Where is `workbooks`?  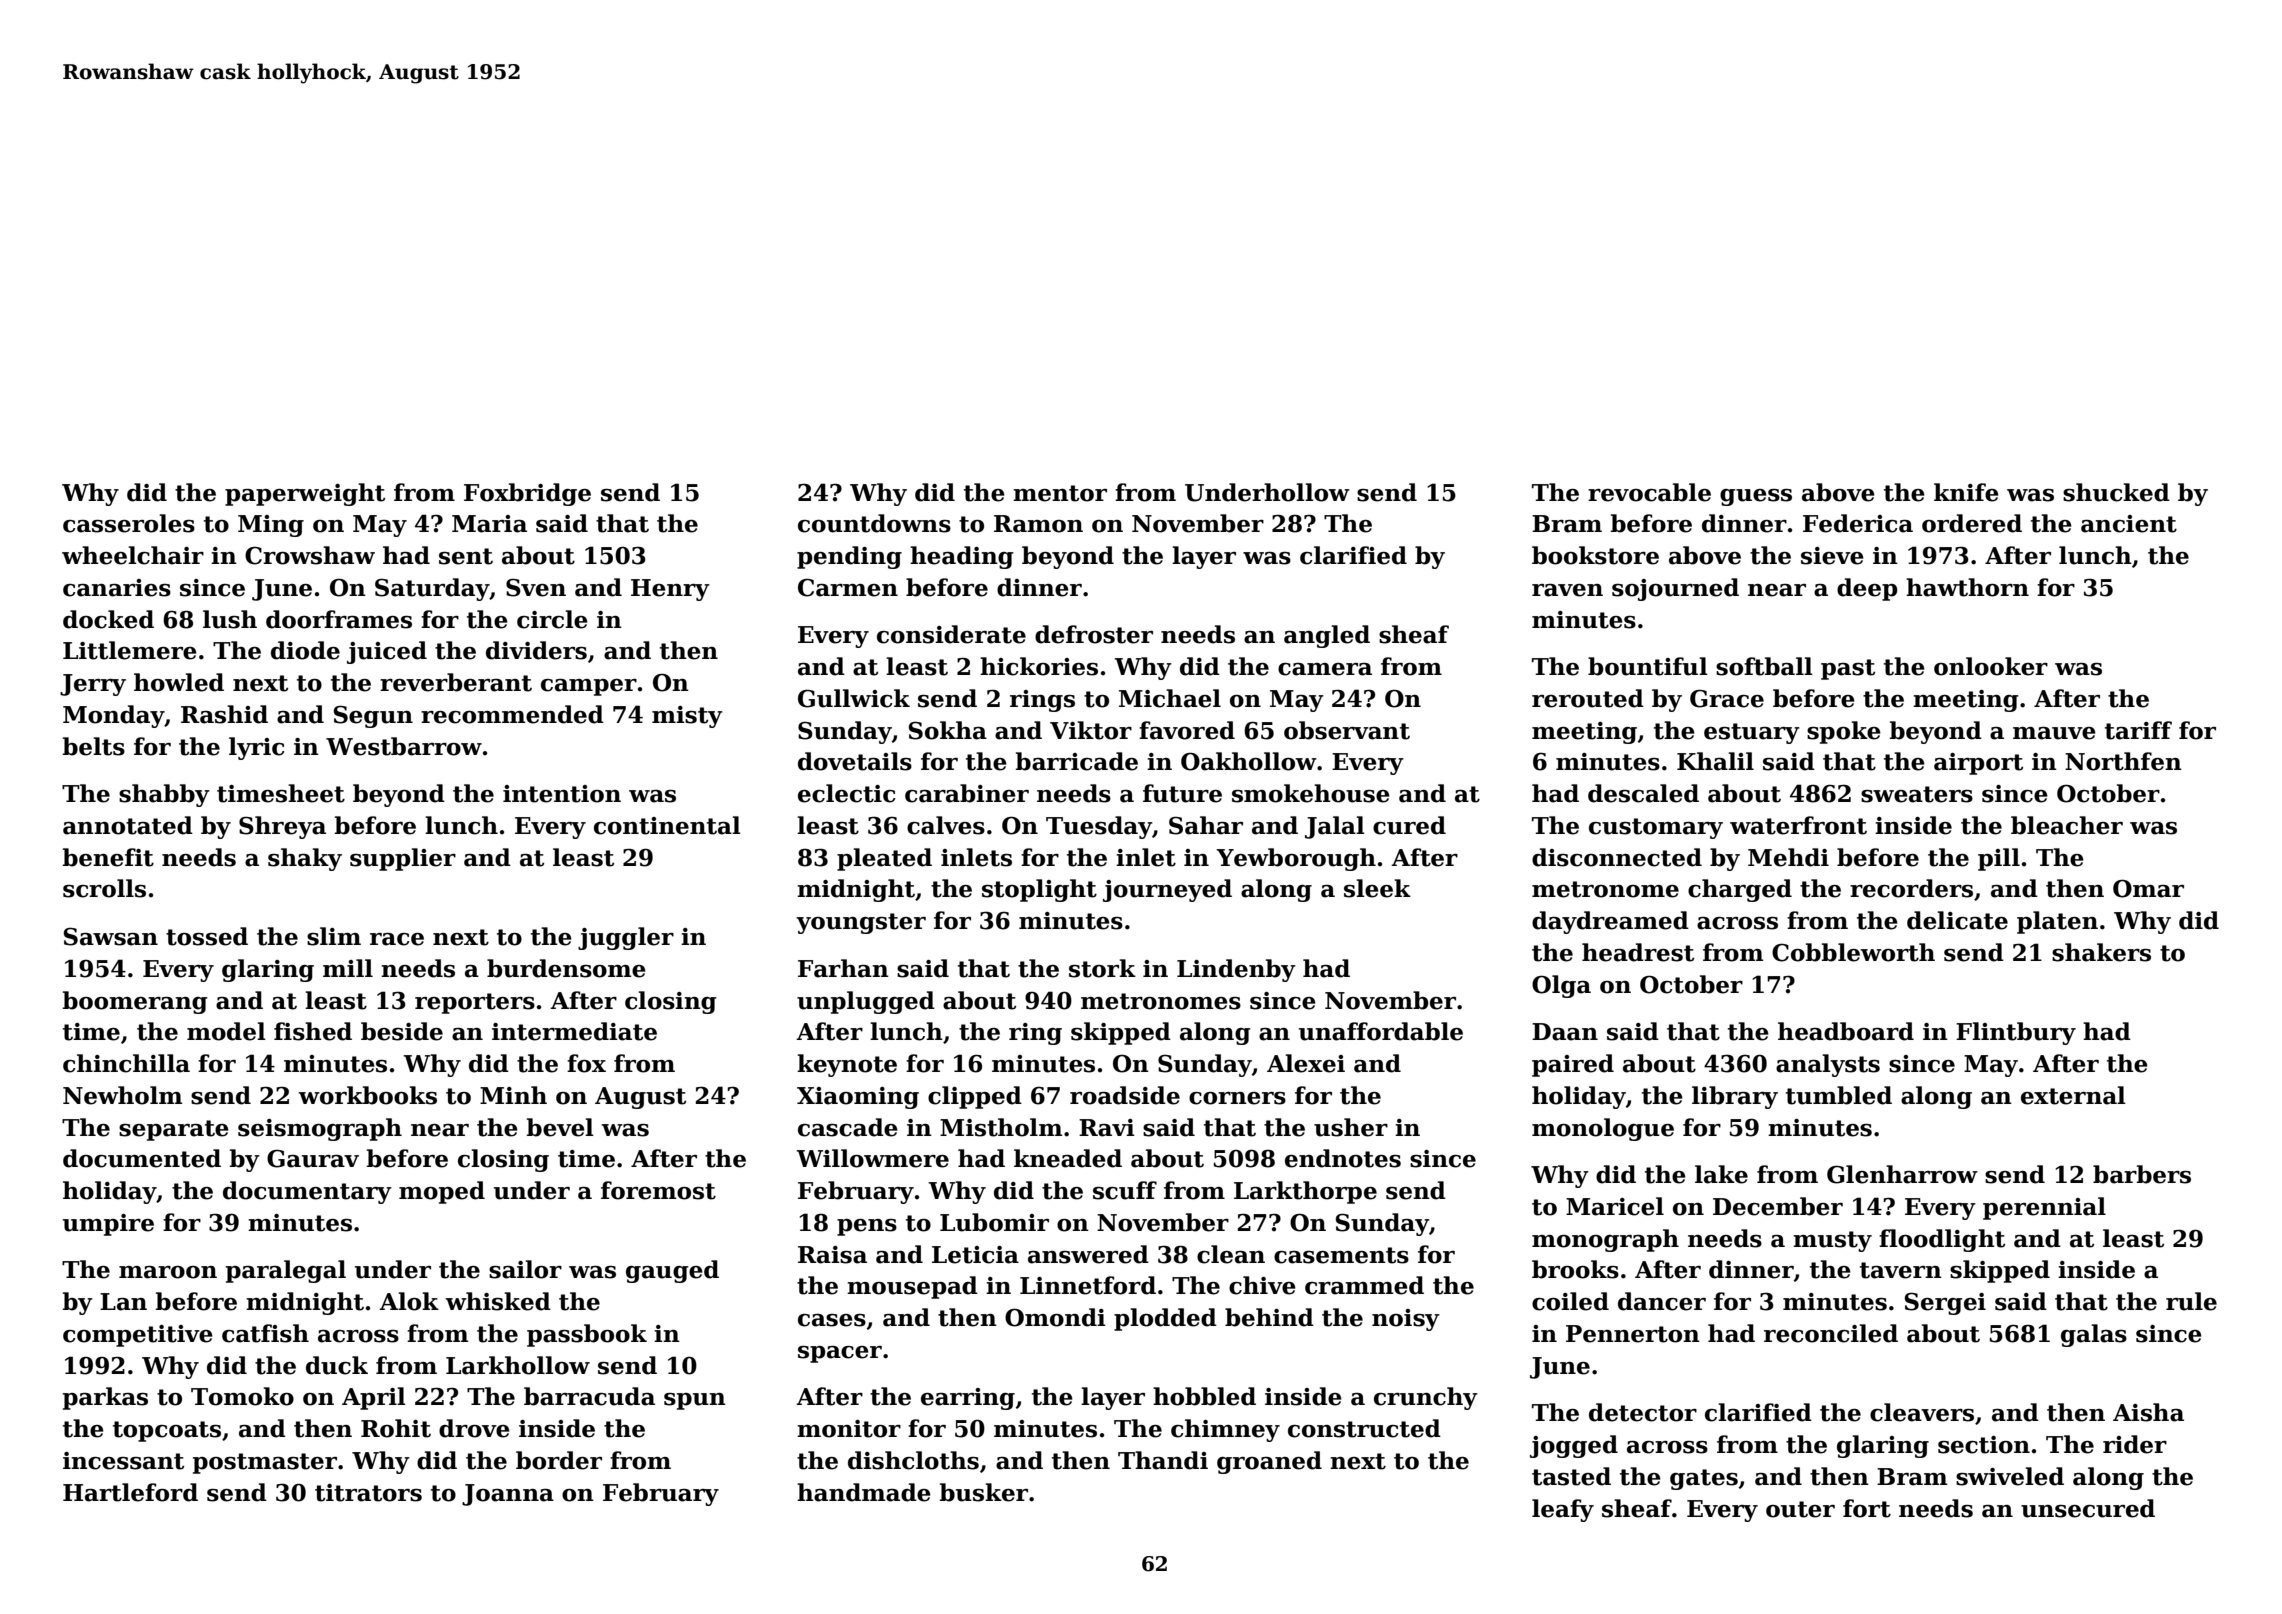 workbooks is located at coordinates (367, 1095).
